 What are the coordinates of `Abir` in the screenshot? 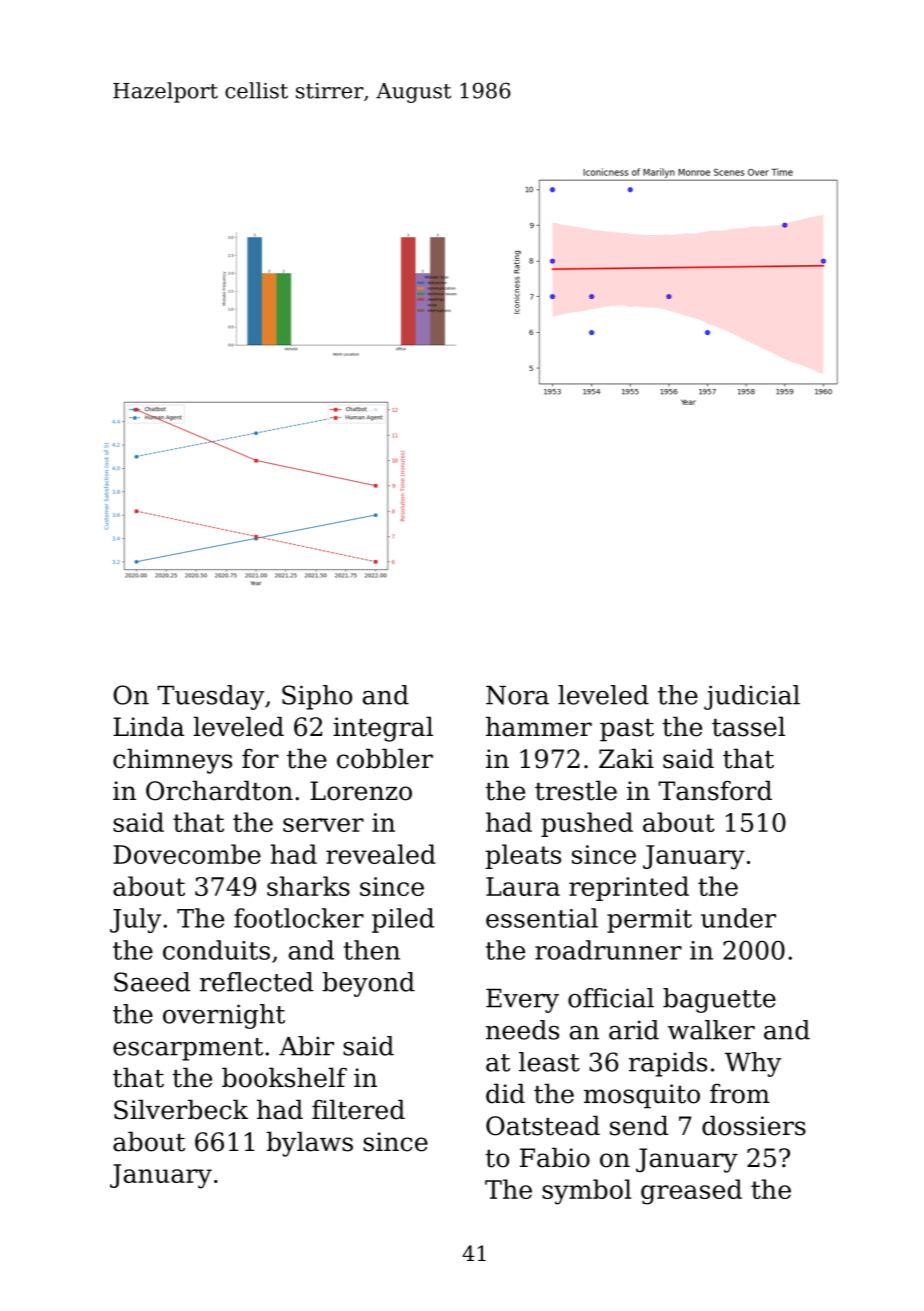 It's located at (306, 1046).
